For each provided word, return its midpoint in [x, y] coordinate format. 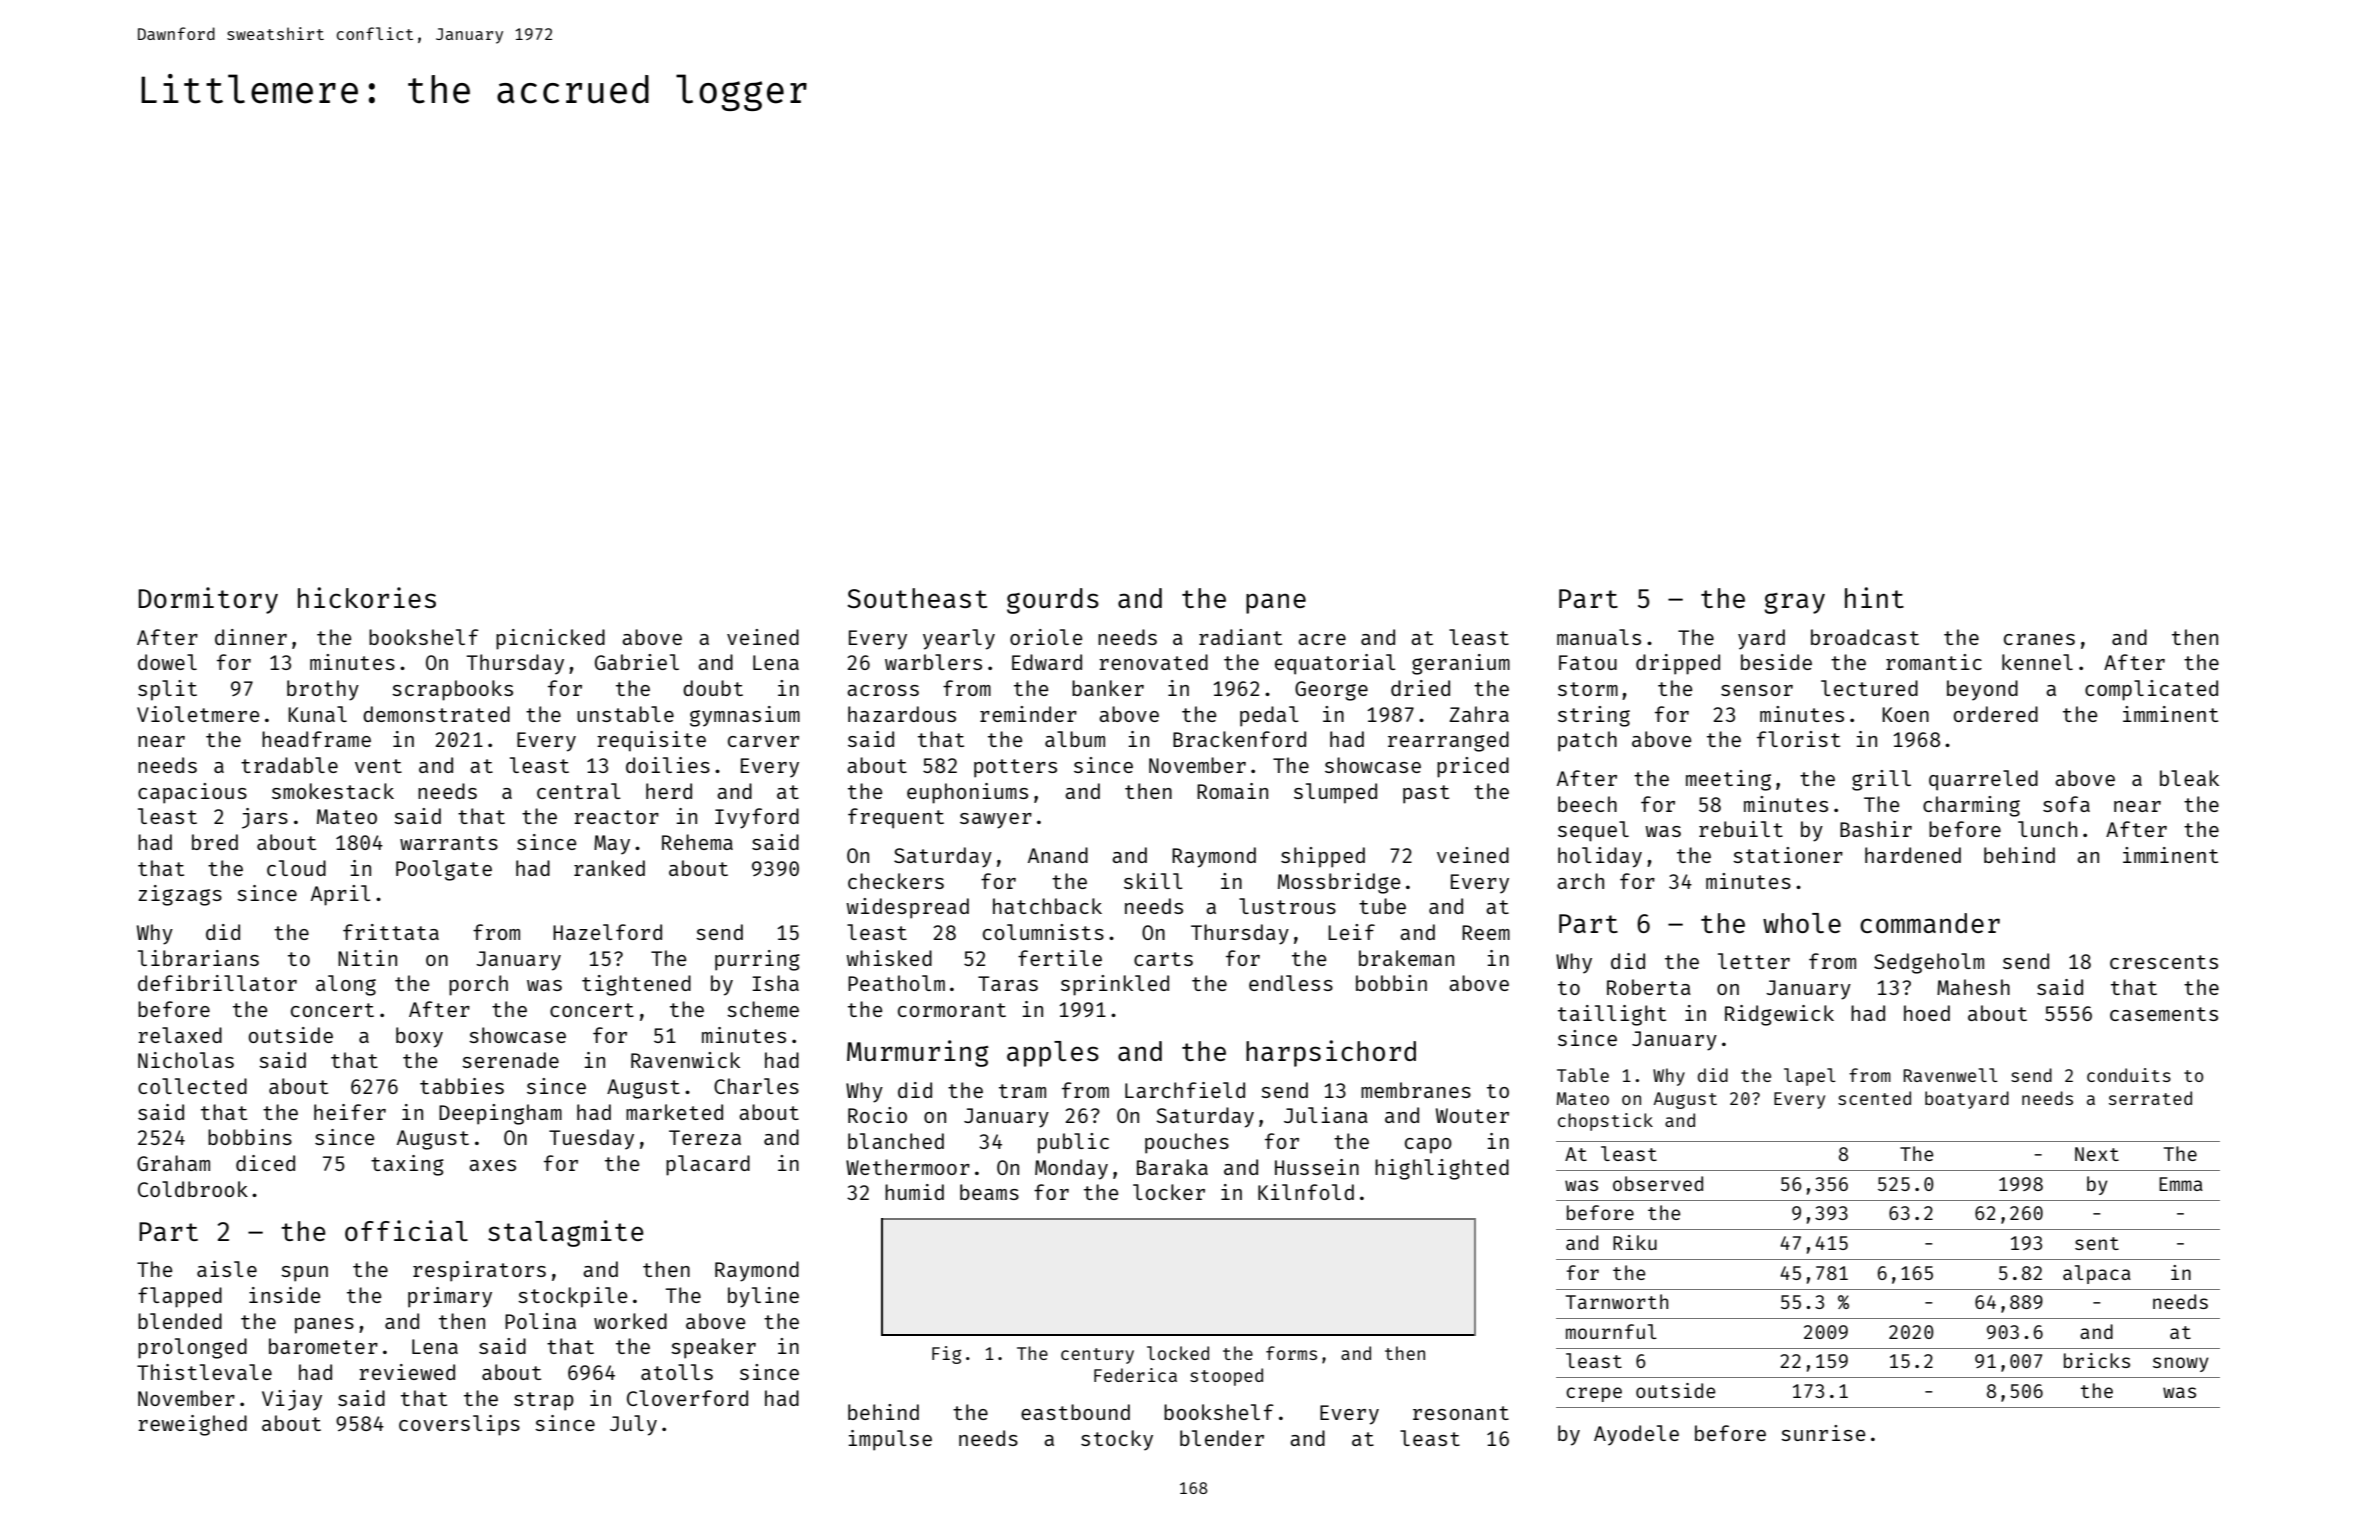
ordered [1996, 714]
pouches [1187, 1143]
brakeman [1406, 958]
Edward [1047, 662]
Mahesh [1973, 987]
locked [1178, 1353]
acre [1322, 639]
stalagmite [566, 1233]
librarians [198, 958]
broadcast [1865, 637]
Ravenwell [1950, 1075]
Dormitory [208, 600]
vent [378, 766]
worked [630, 1321]
